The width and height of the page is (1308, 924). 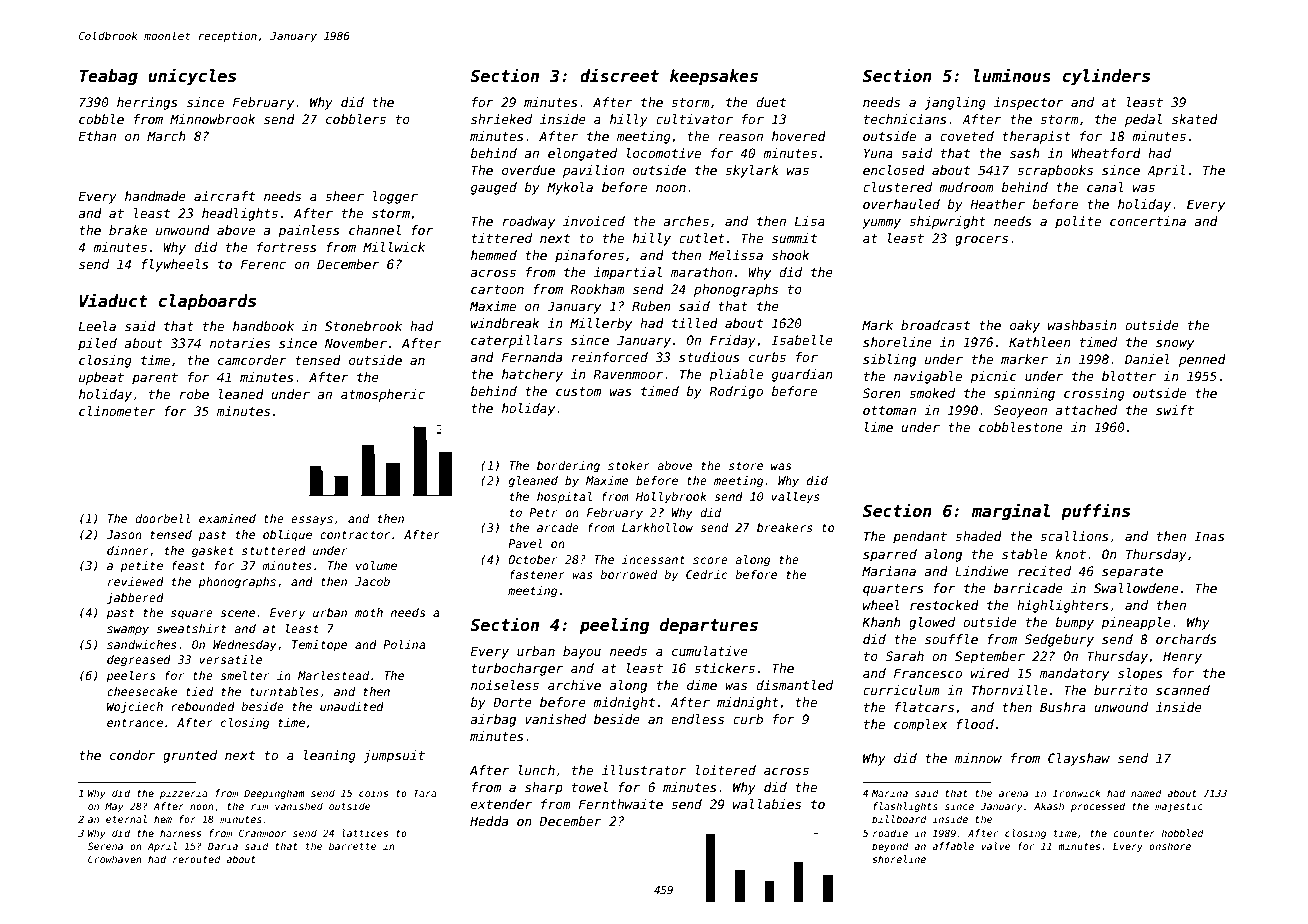 I want to click on endless, so click(x=697, y=719).
